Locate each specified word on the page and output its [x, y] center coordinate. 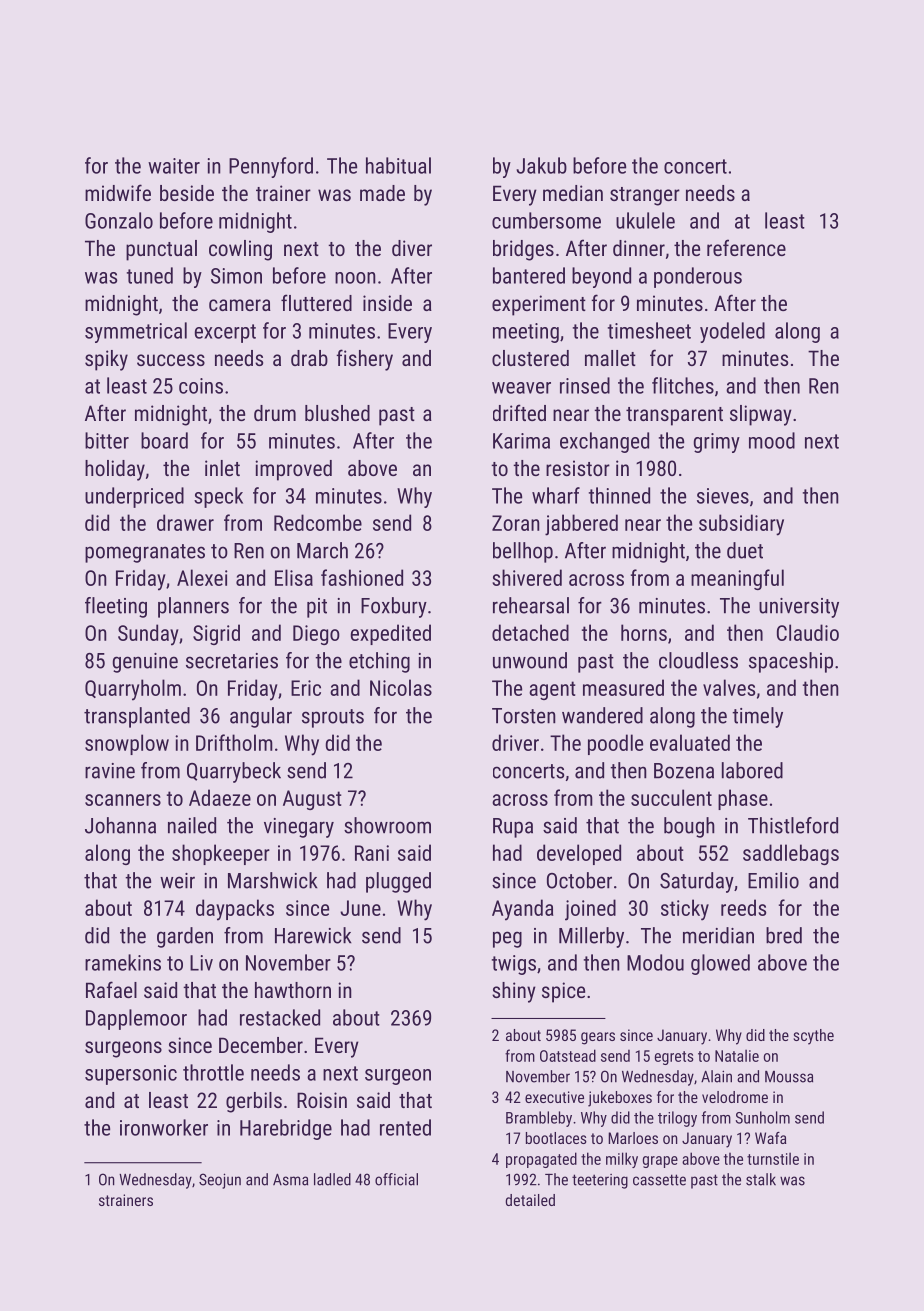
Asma [290, 1180]
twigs [514, 965]
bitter [107, 440]
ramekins [123, 962]
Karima [521, 441]
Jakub [541, 165]
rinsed [585, 385]
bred [784, 935]
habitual [398, 165]
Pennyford [271, 167]
